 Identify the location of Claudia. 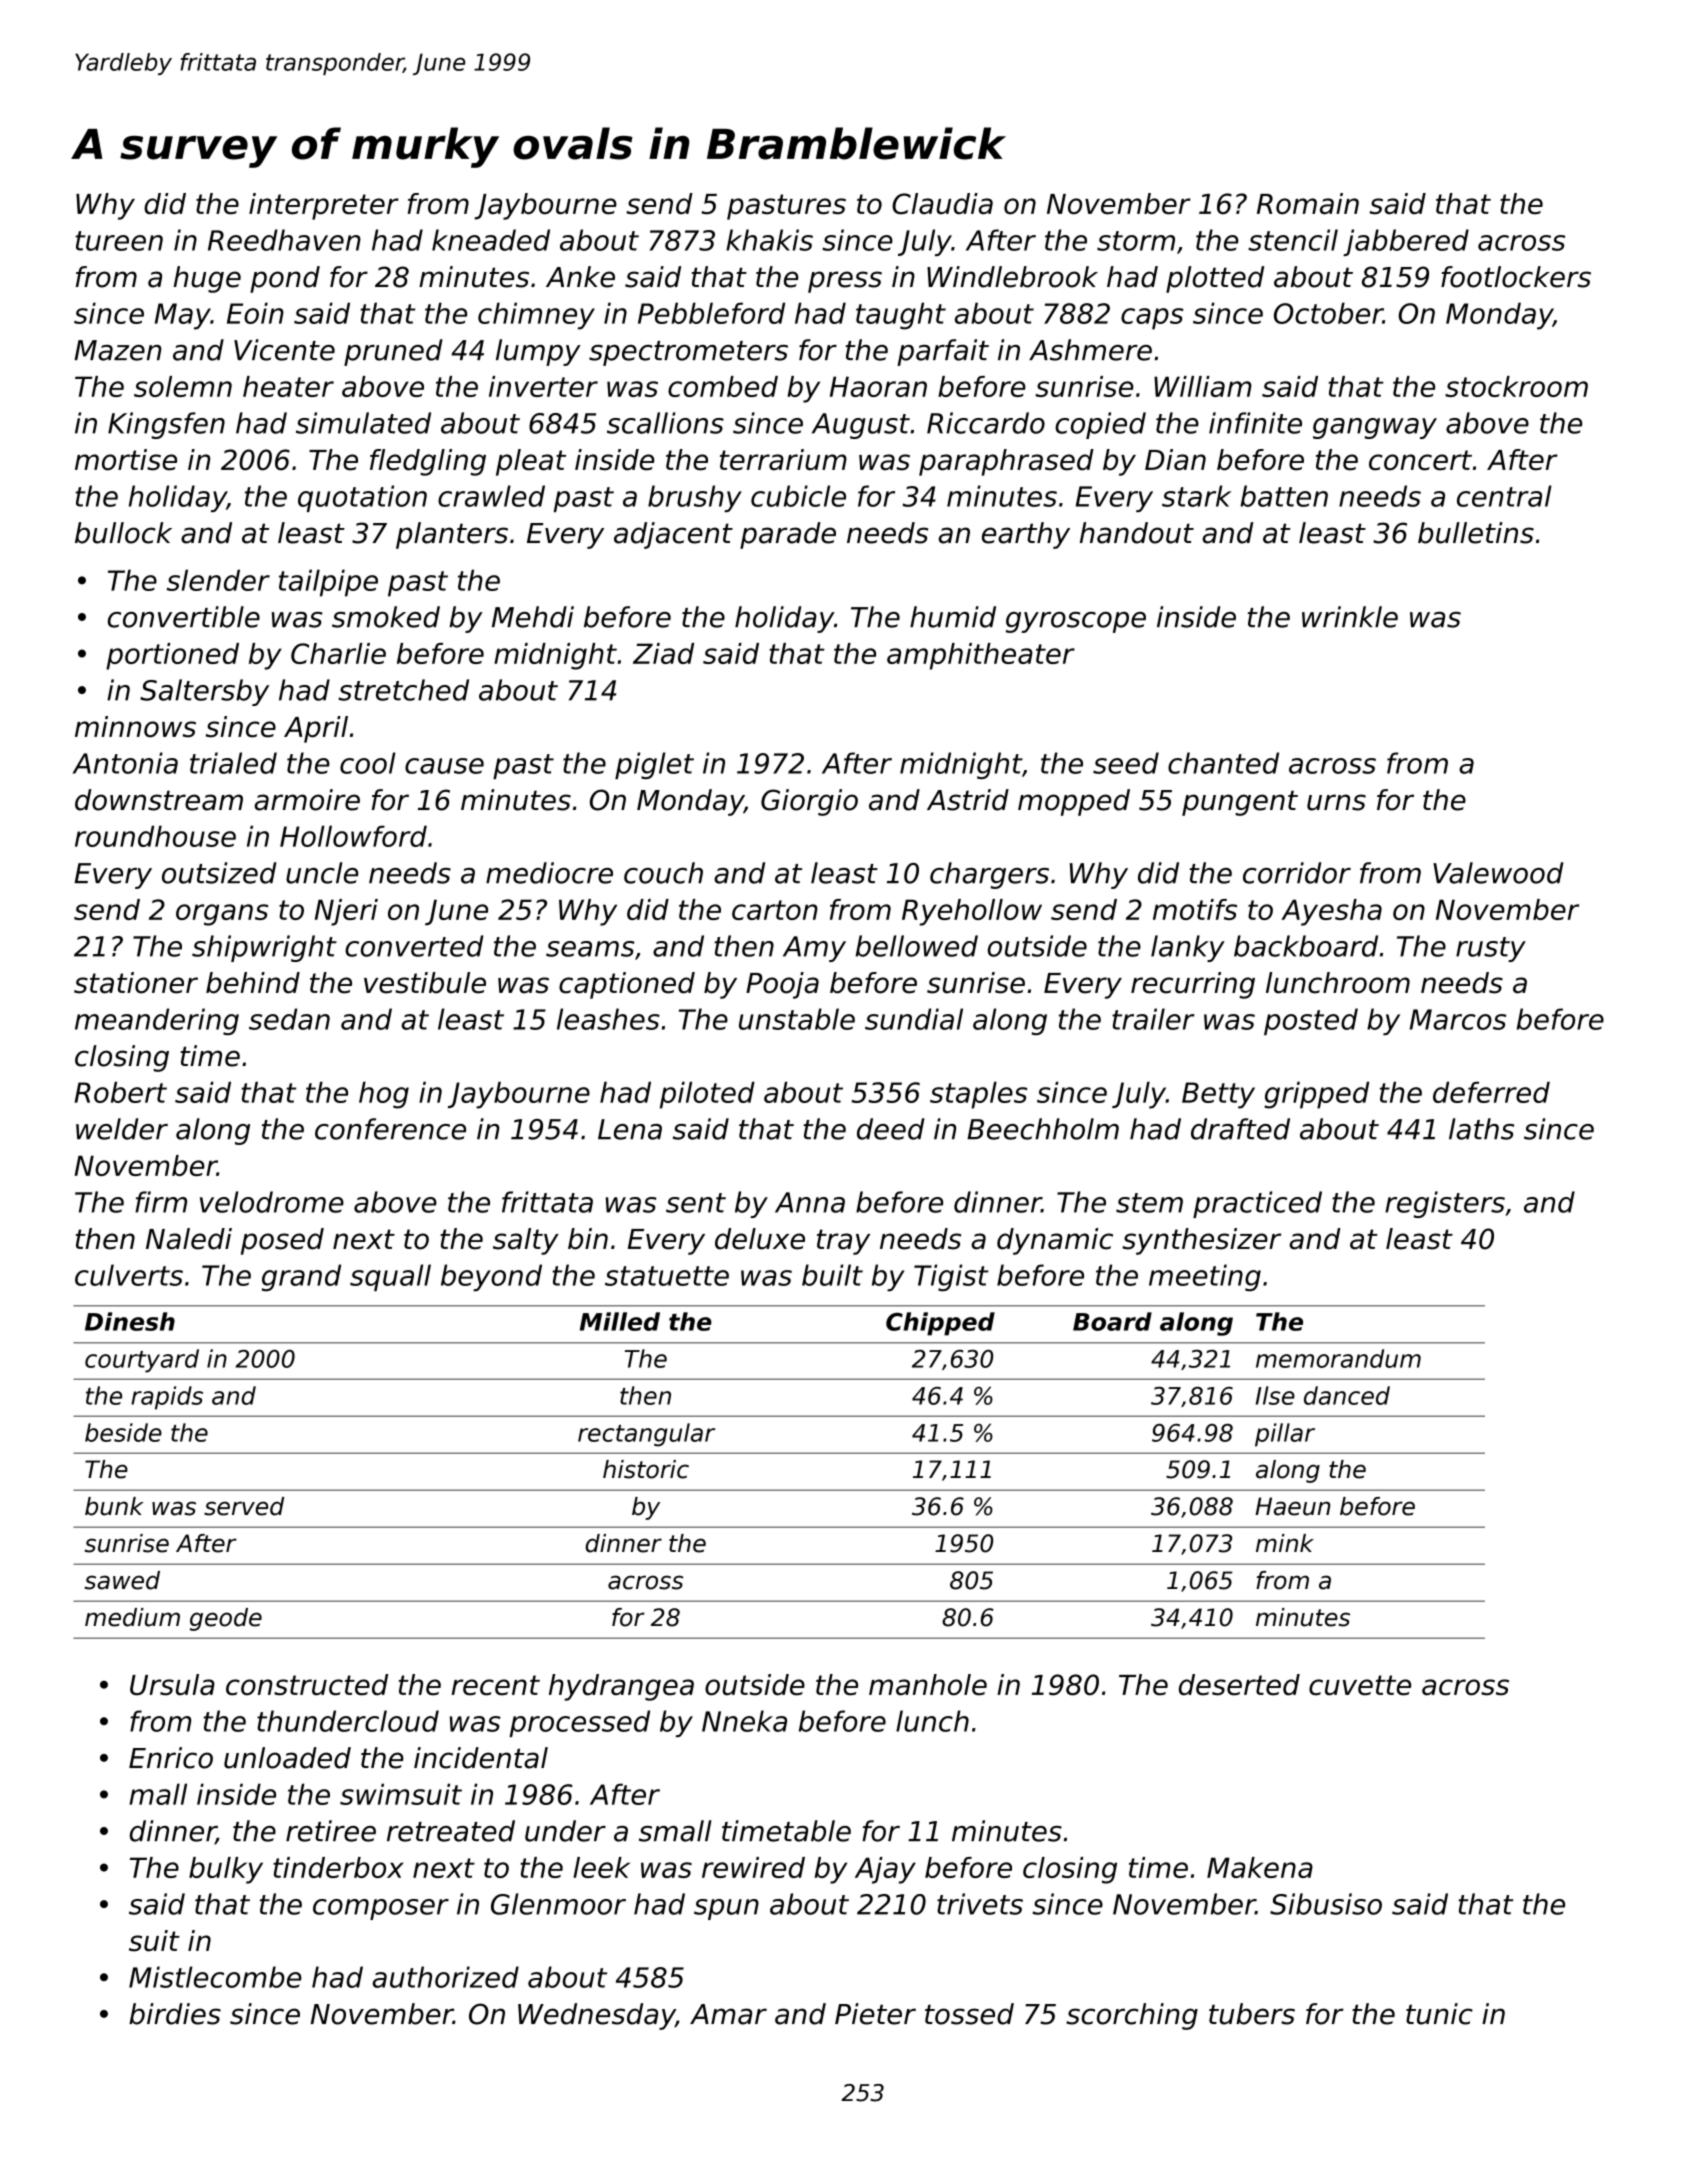
(942, 204).
